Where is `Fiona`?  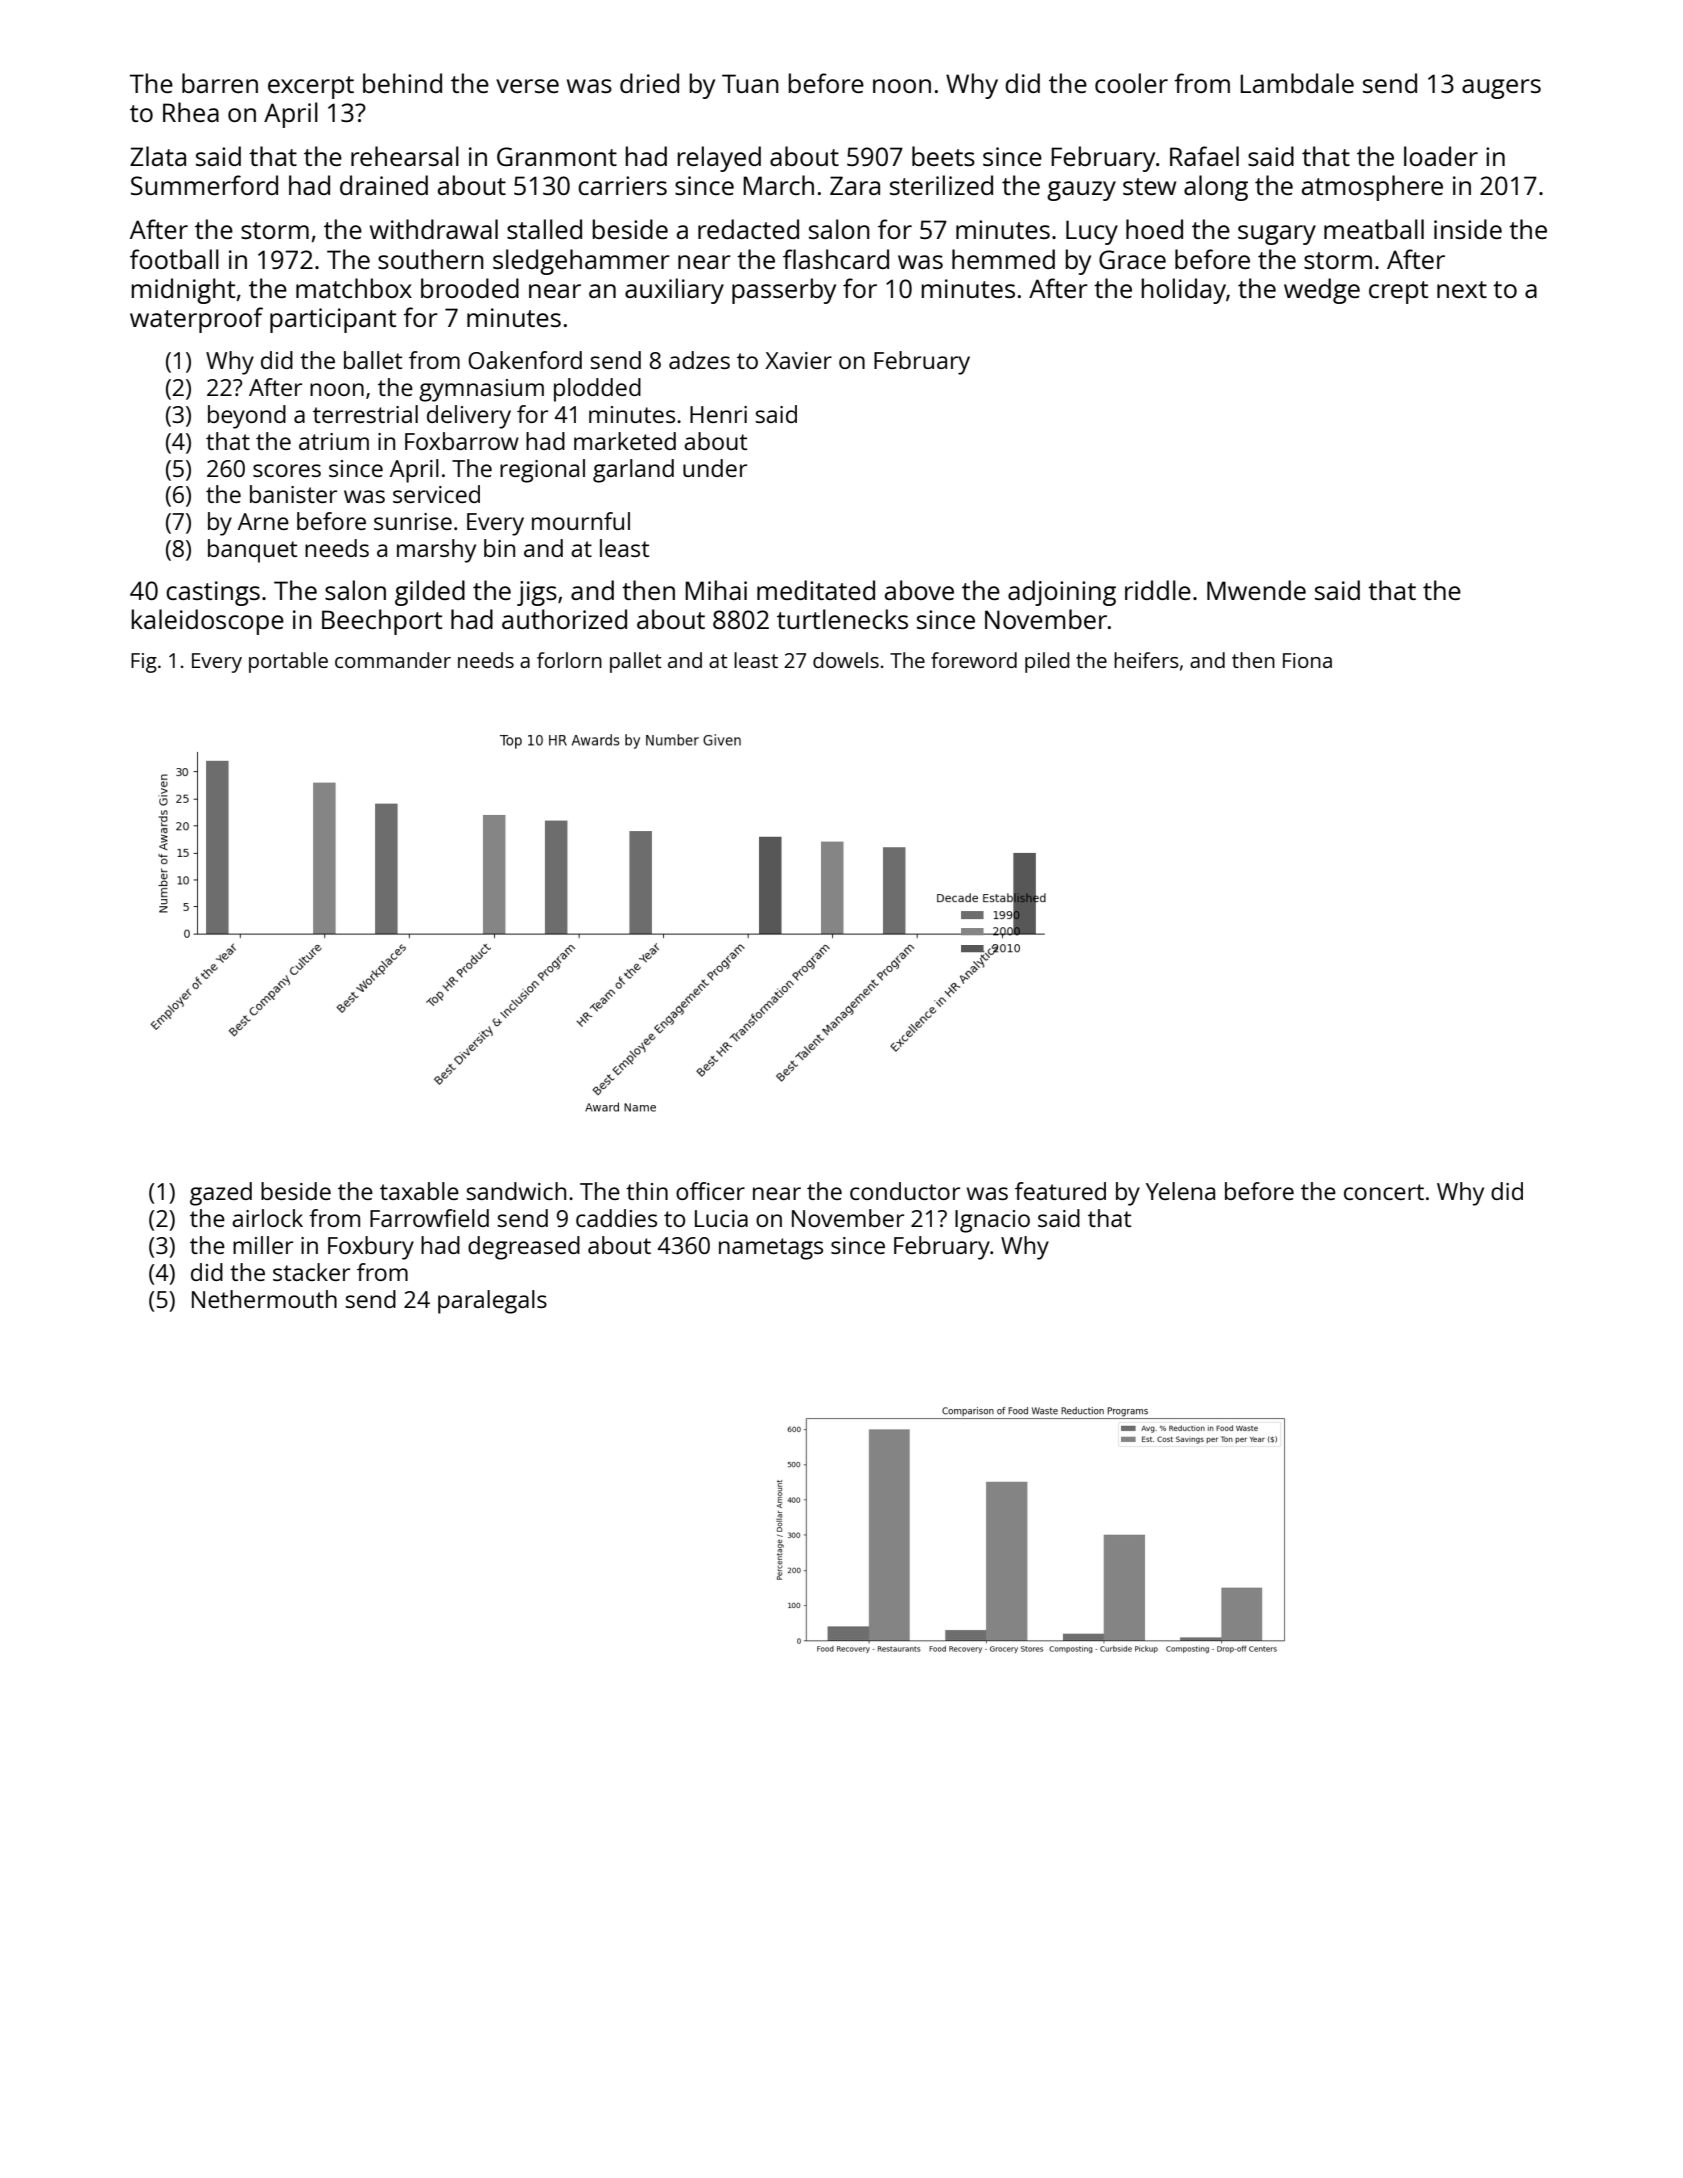 Fiona is located at coordinates (1307, 660).
